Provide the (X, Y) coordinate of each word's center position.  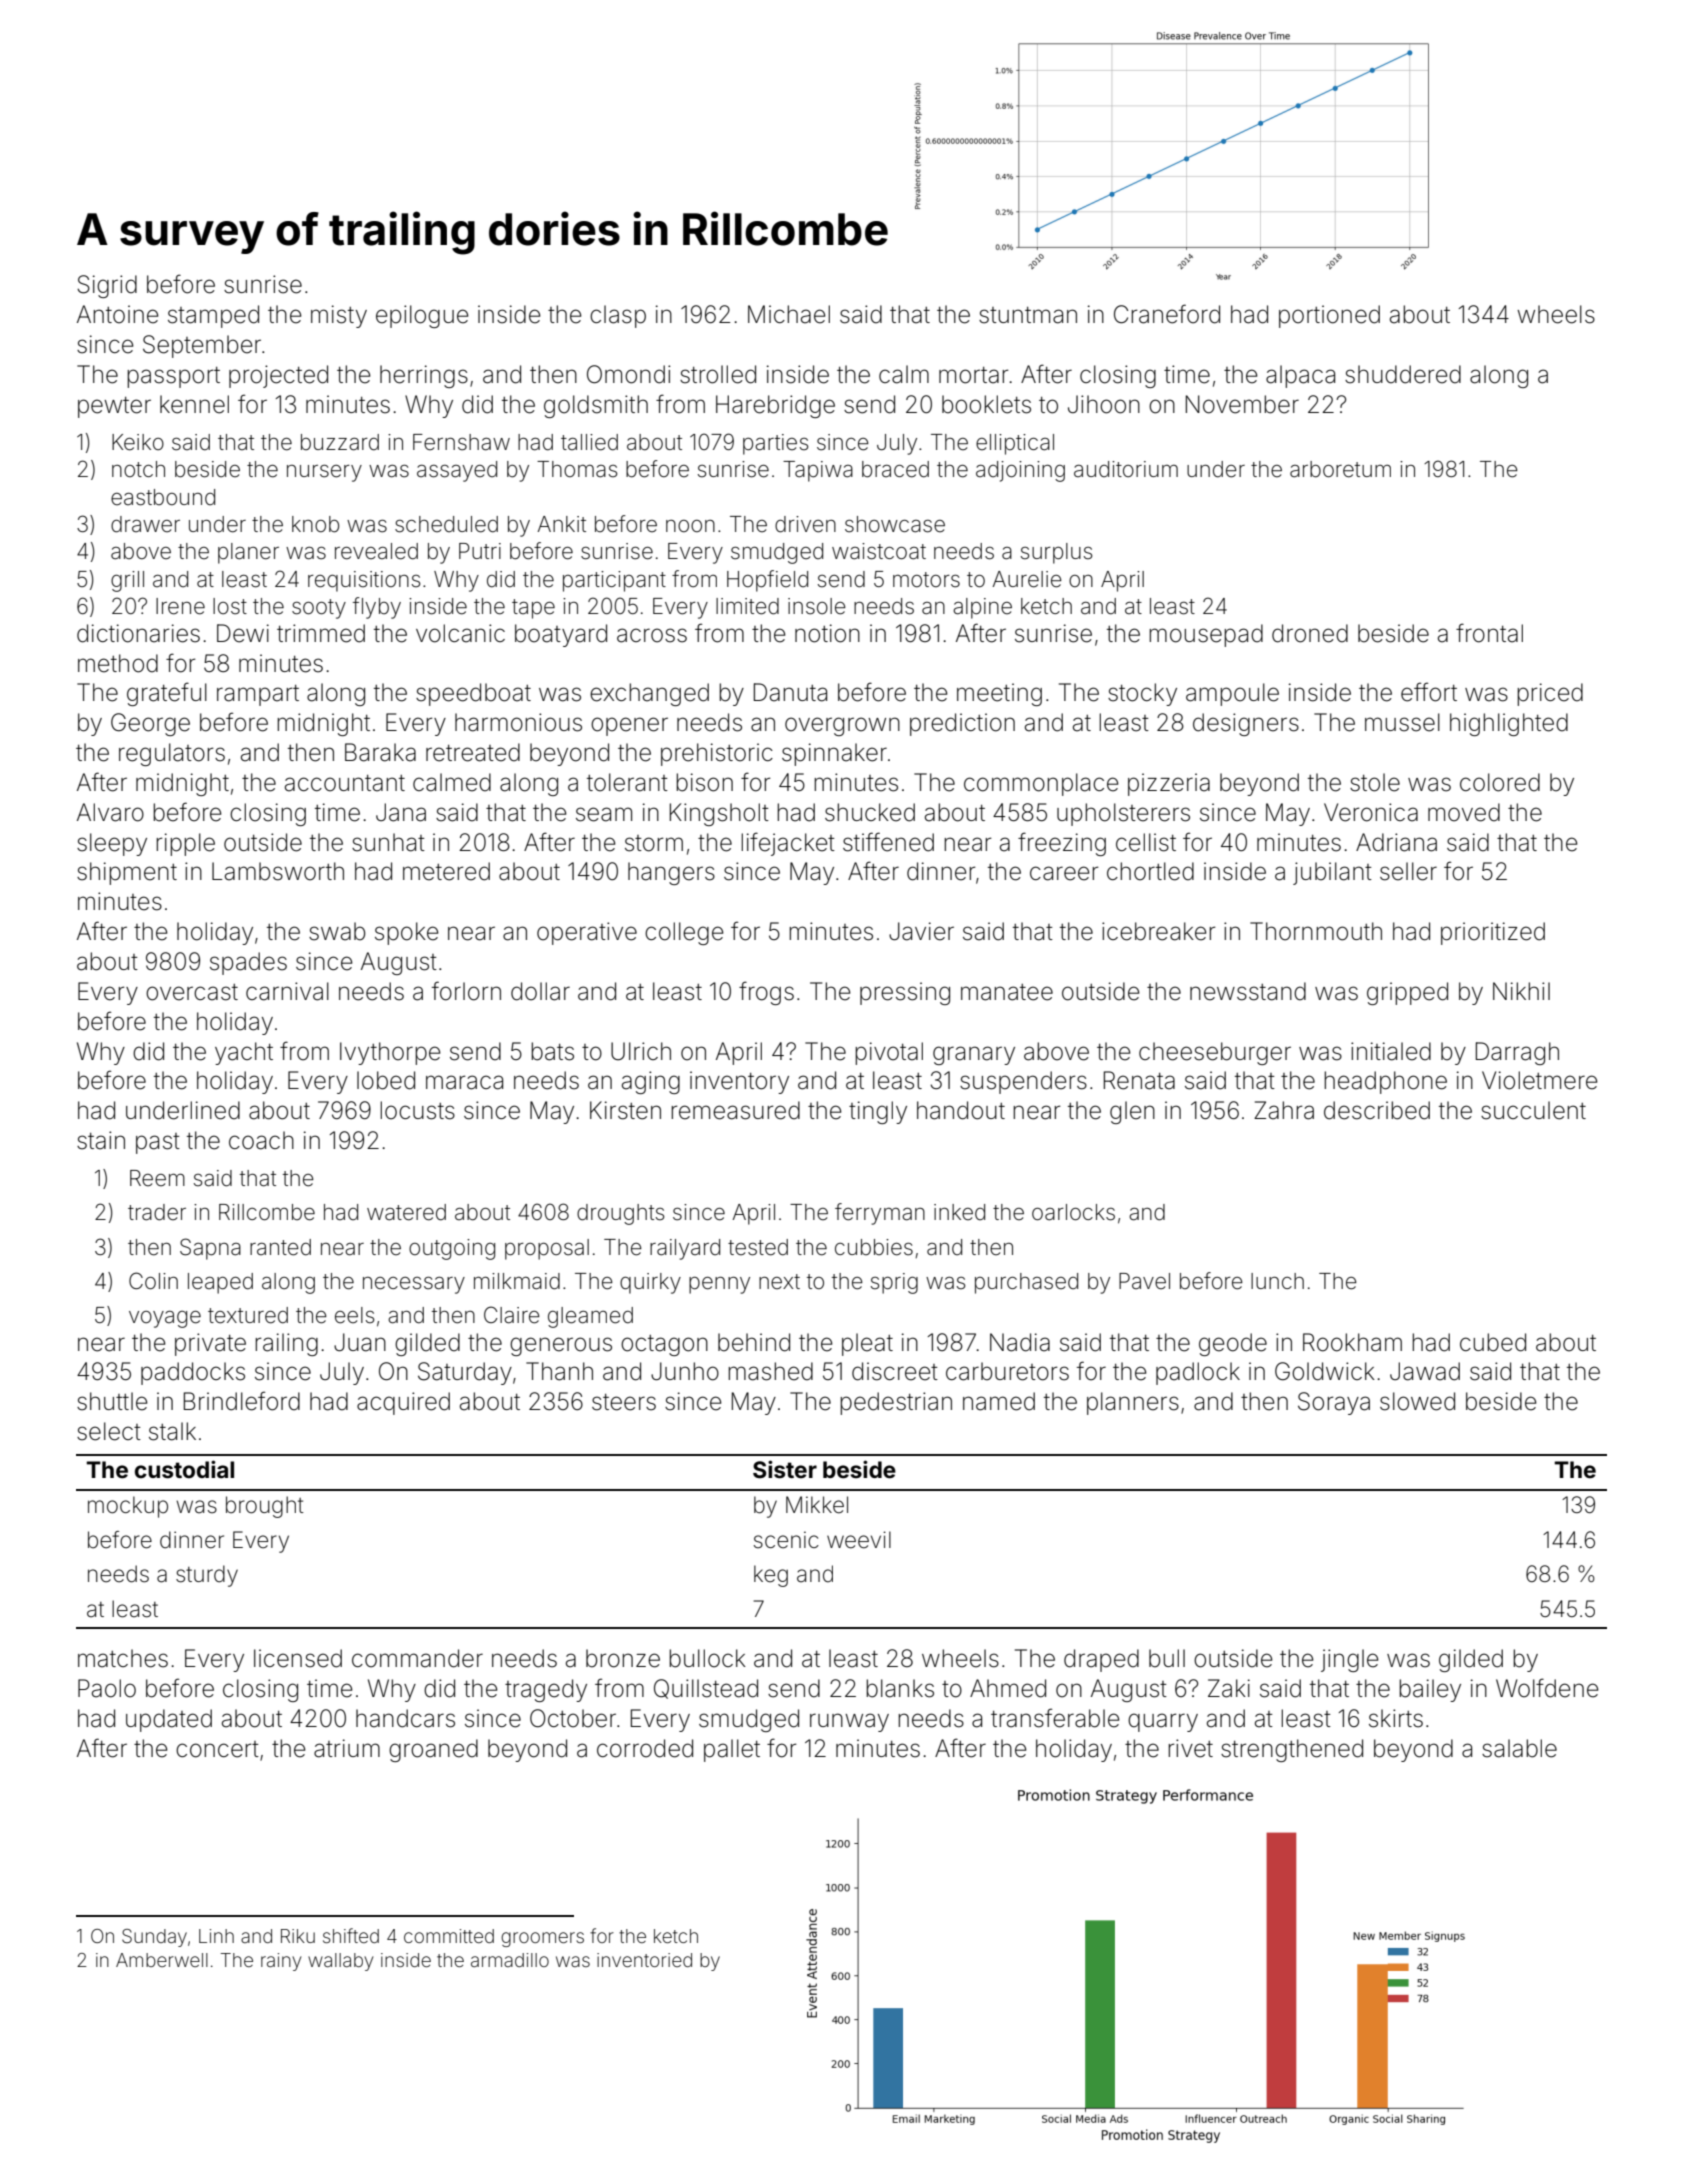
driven (805, 524)
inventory (739, 1082)
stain (101, 1140)
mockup (128, 1507)
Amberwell (162, 1960)
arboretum (1340, 469)
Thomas (577, 469)
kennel (194, 404)
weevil (859, 1540)
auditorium (1126, 469)
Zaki (1229, 1688)
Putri (480, 551)
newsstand (1248, 991)
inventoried (644, 1960)
